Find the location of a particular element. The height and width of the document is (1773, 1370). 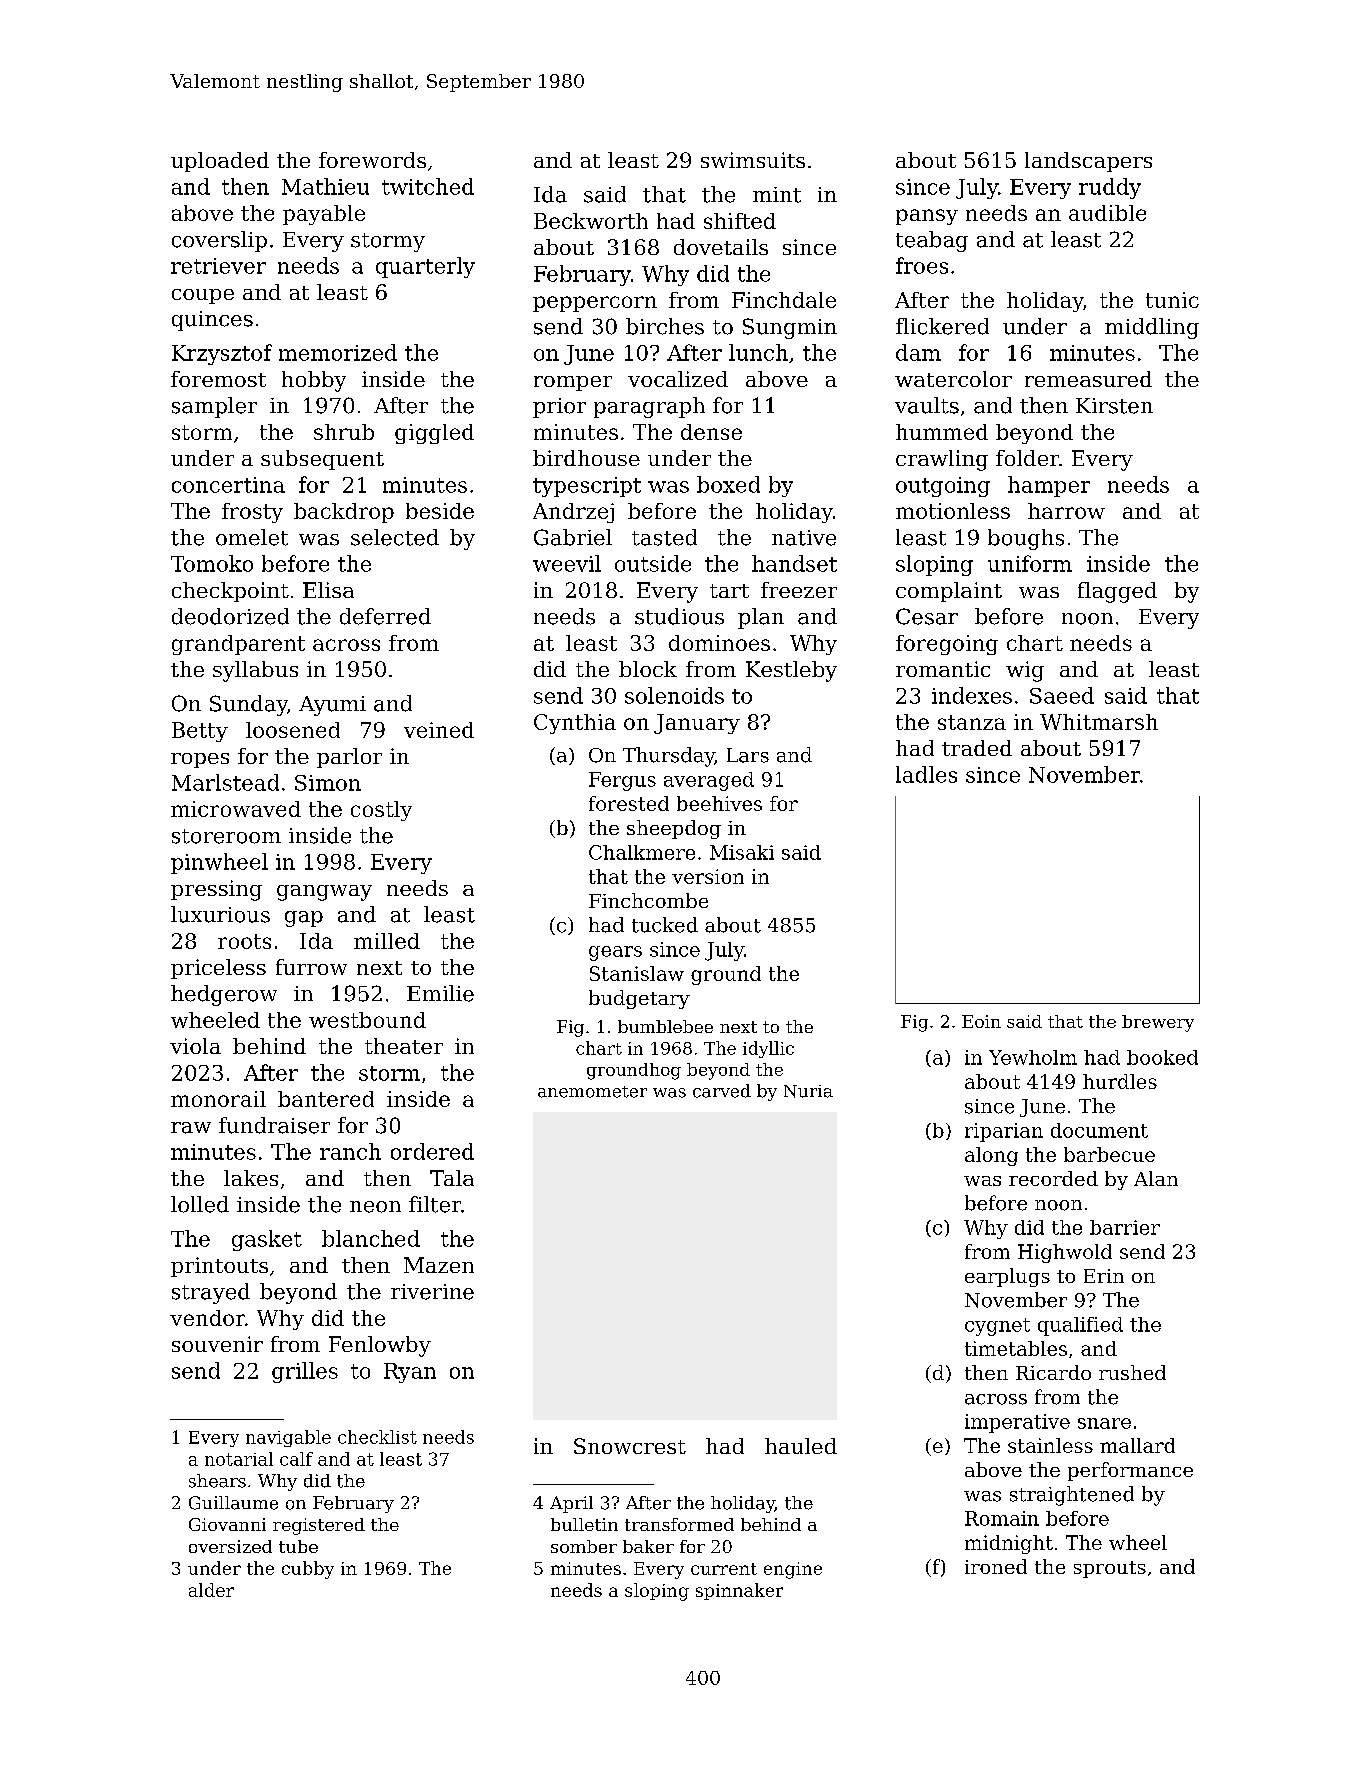

westbound is located at coordinates (367, 1020).
